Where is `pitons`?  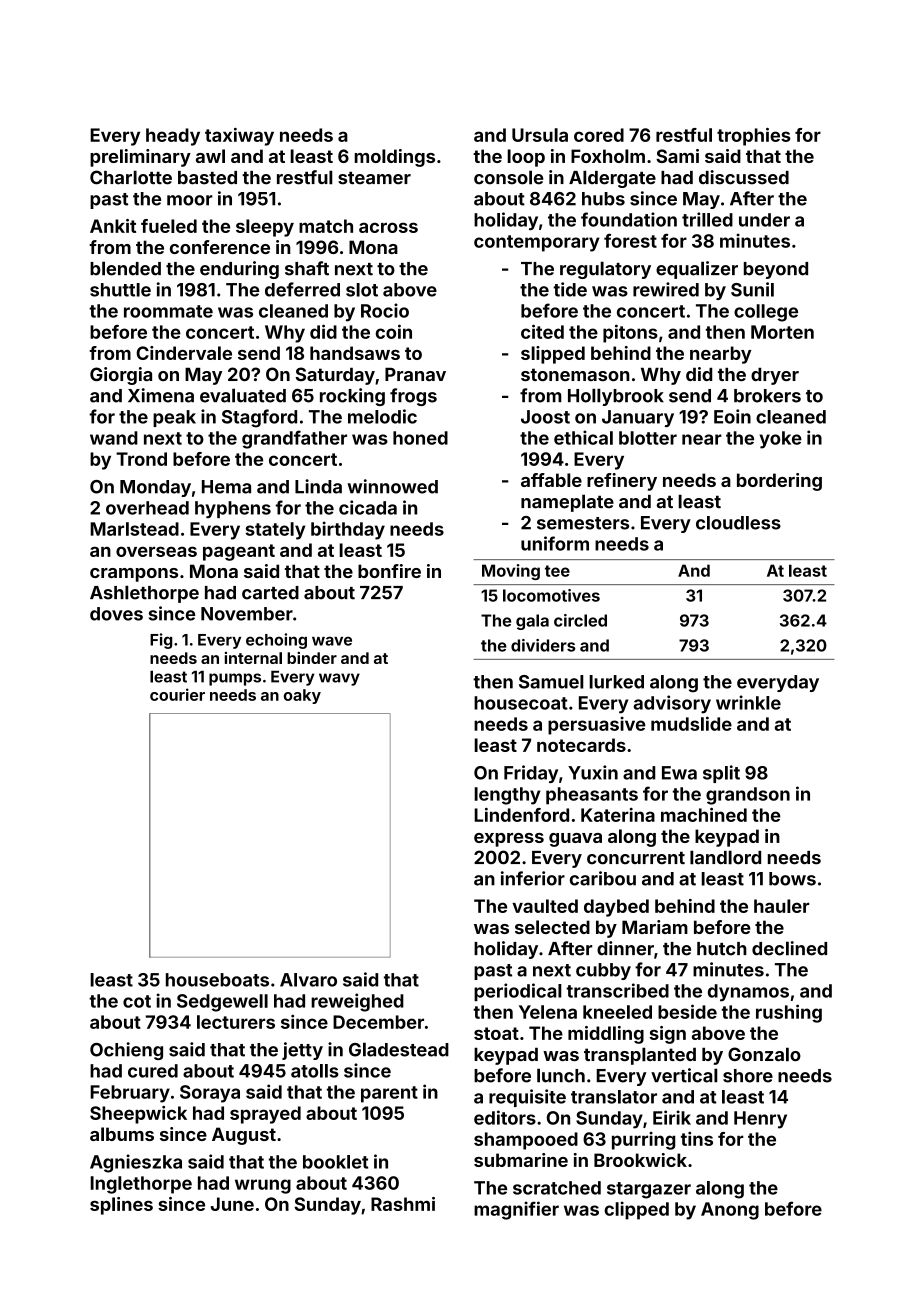
pitons is located at coordinates (630, 333).
